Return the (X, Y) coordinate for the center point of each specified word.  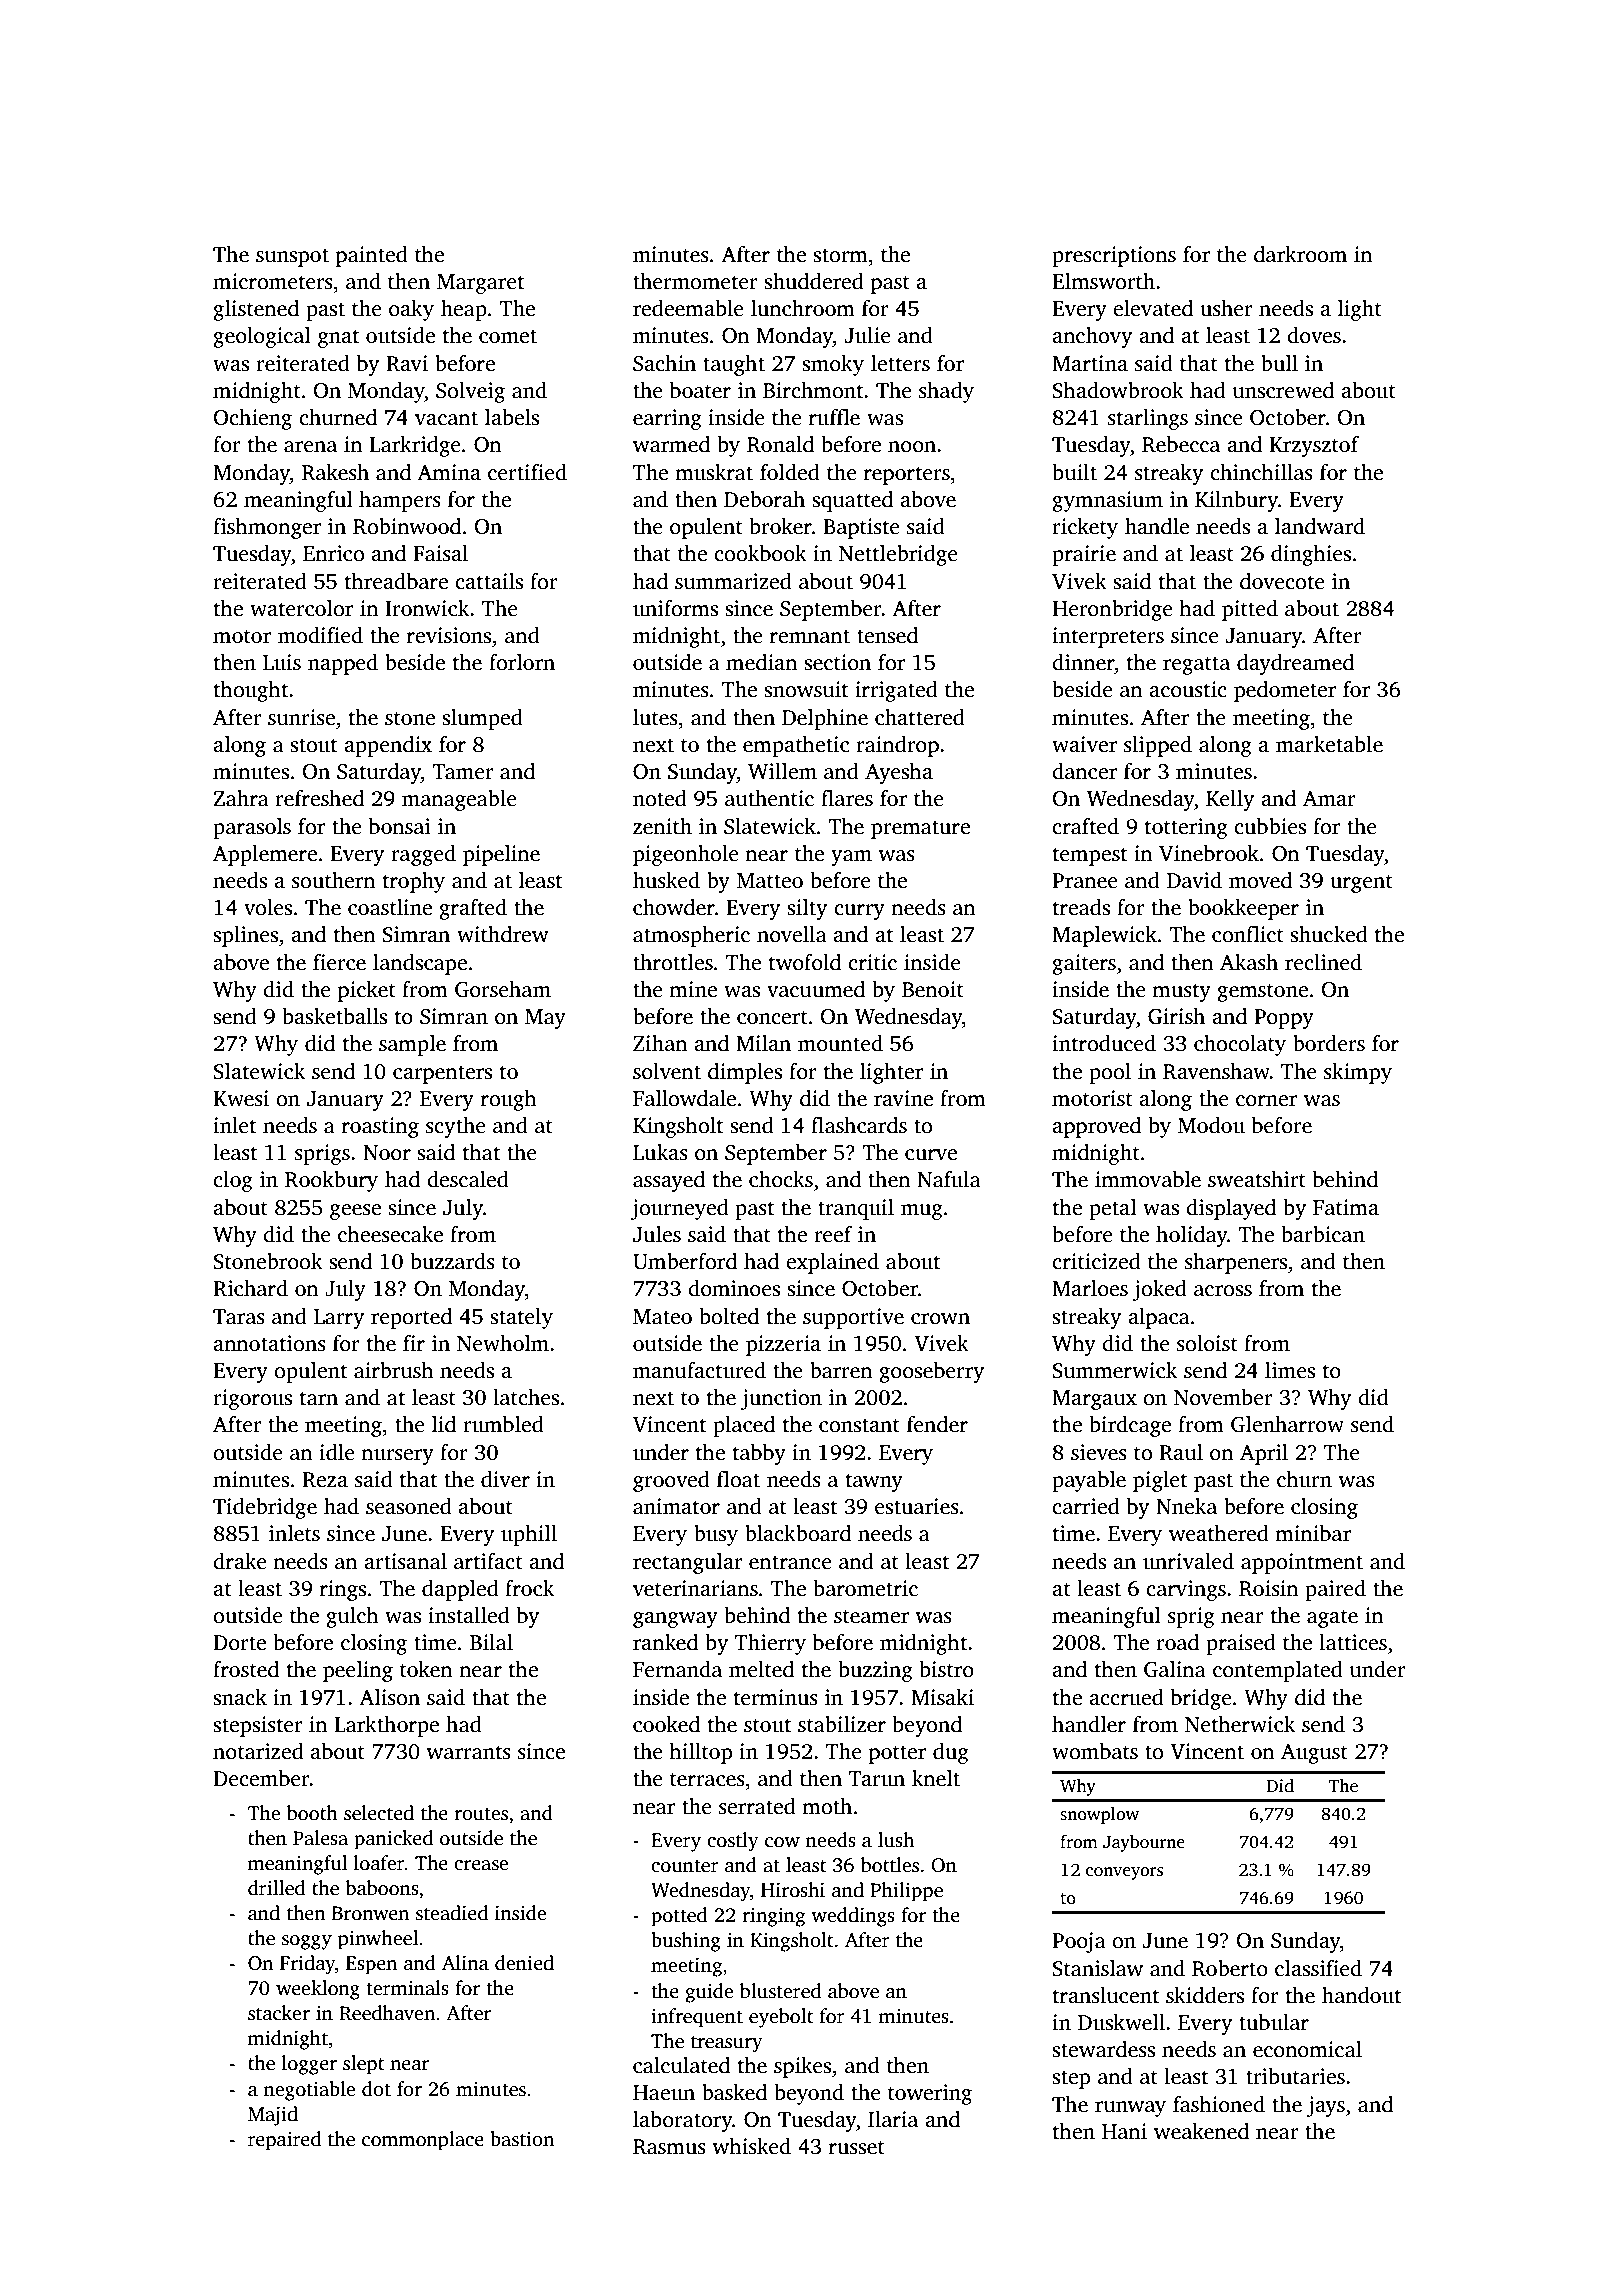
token (426, 1669)
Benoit (933, 989)
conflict (1248, 934)
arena (310, 447)
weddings (853, 1917)
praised (1241, 1644)
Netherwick (1240, 1724)
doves (1314, 335)
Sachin (664, 363)
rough (509, 1100)
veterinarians (695, 1588)
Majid (273, 2116)
